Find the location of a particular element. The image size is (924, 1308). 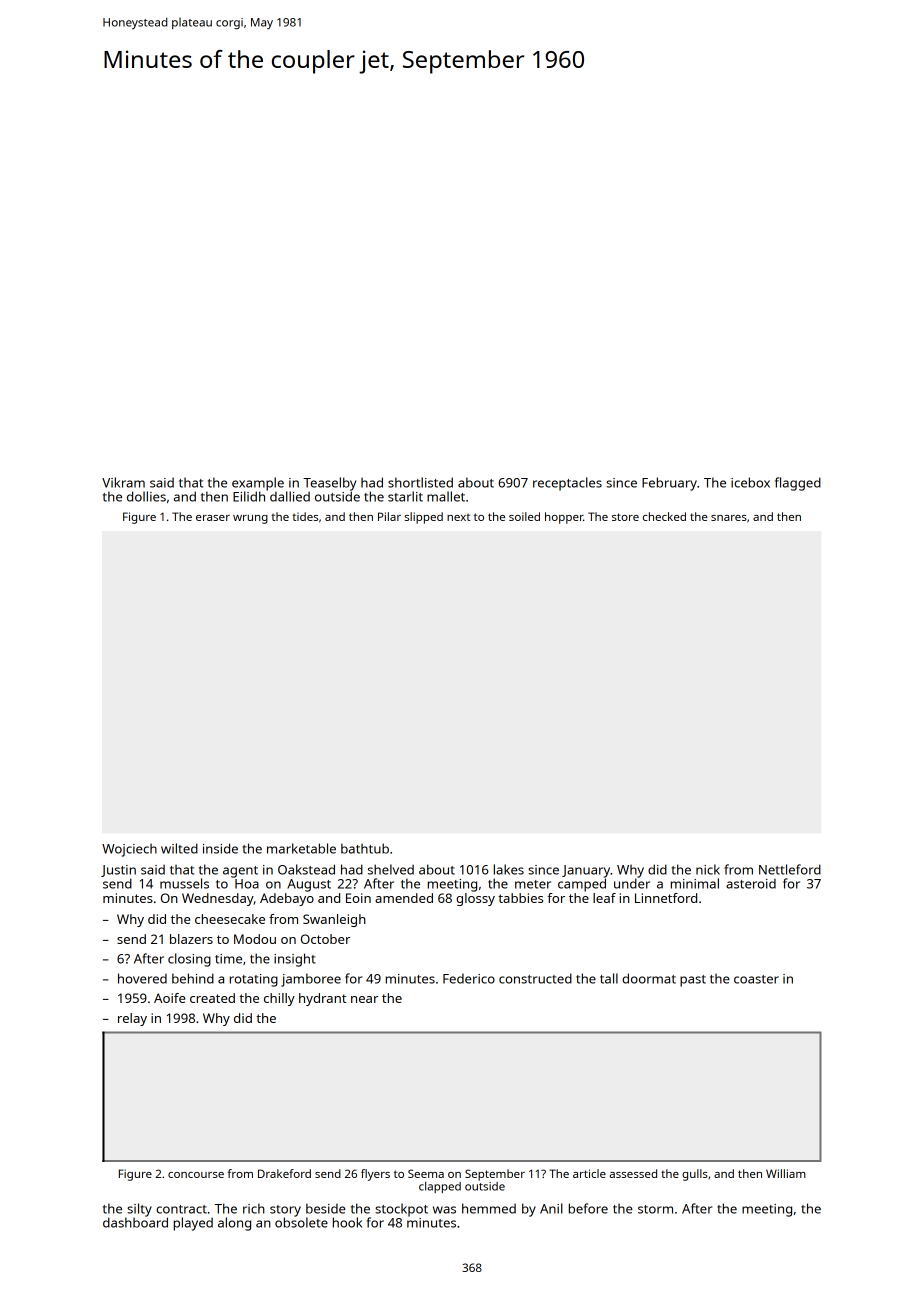

coaster is located at coordinates (756, 979).
